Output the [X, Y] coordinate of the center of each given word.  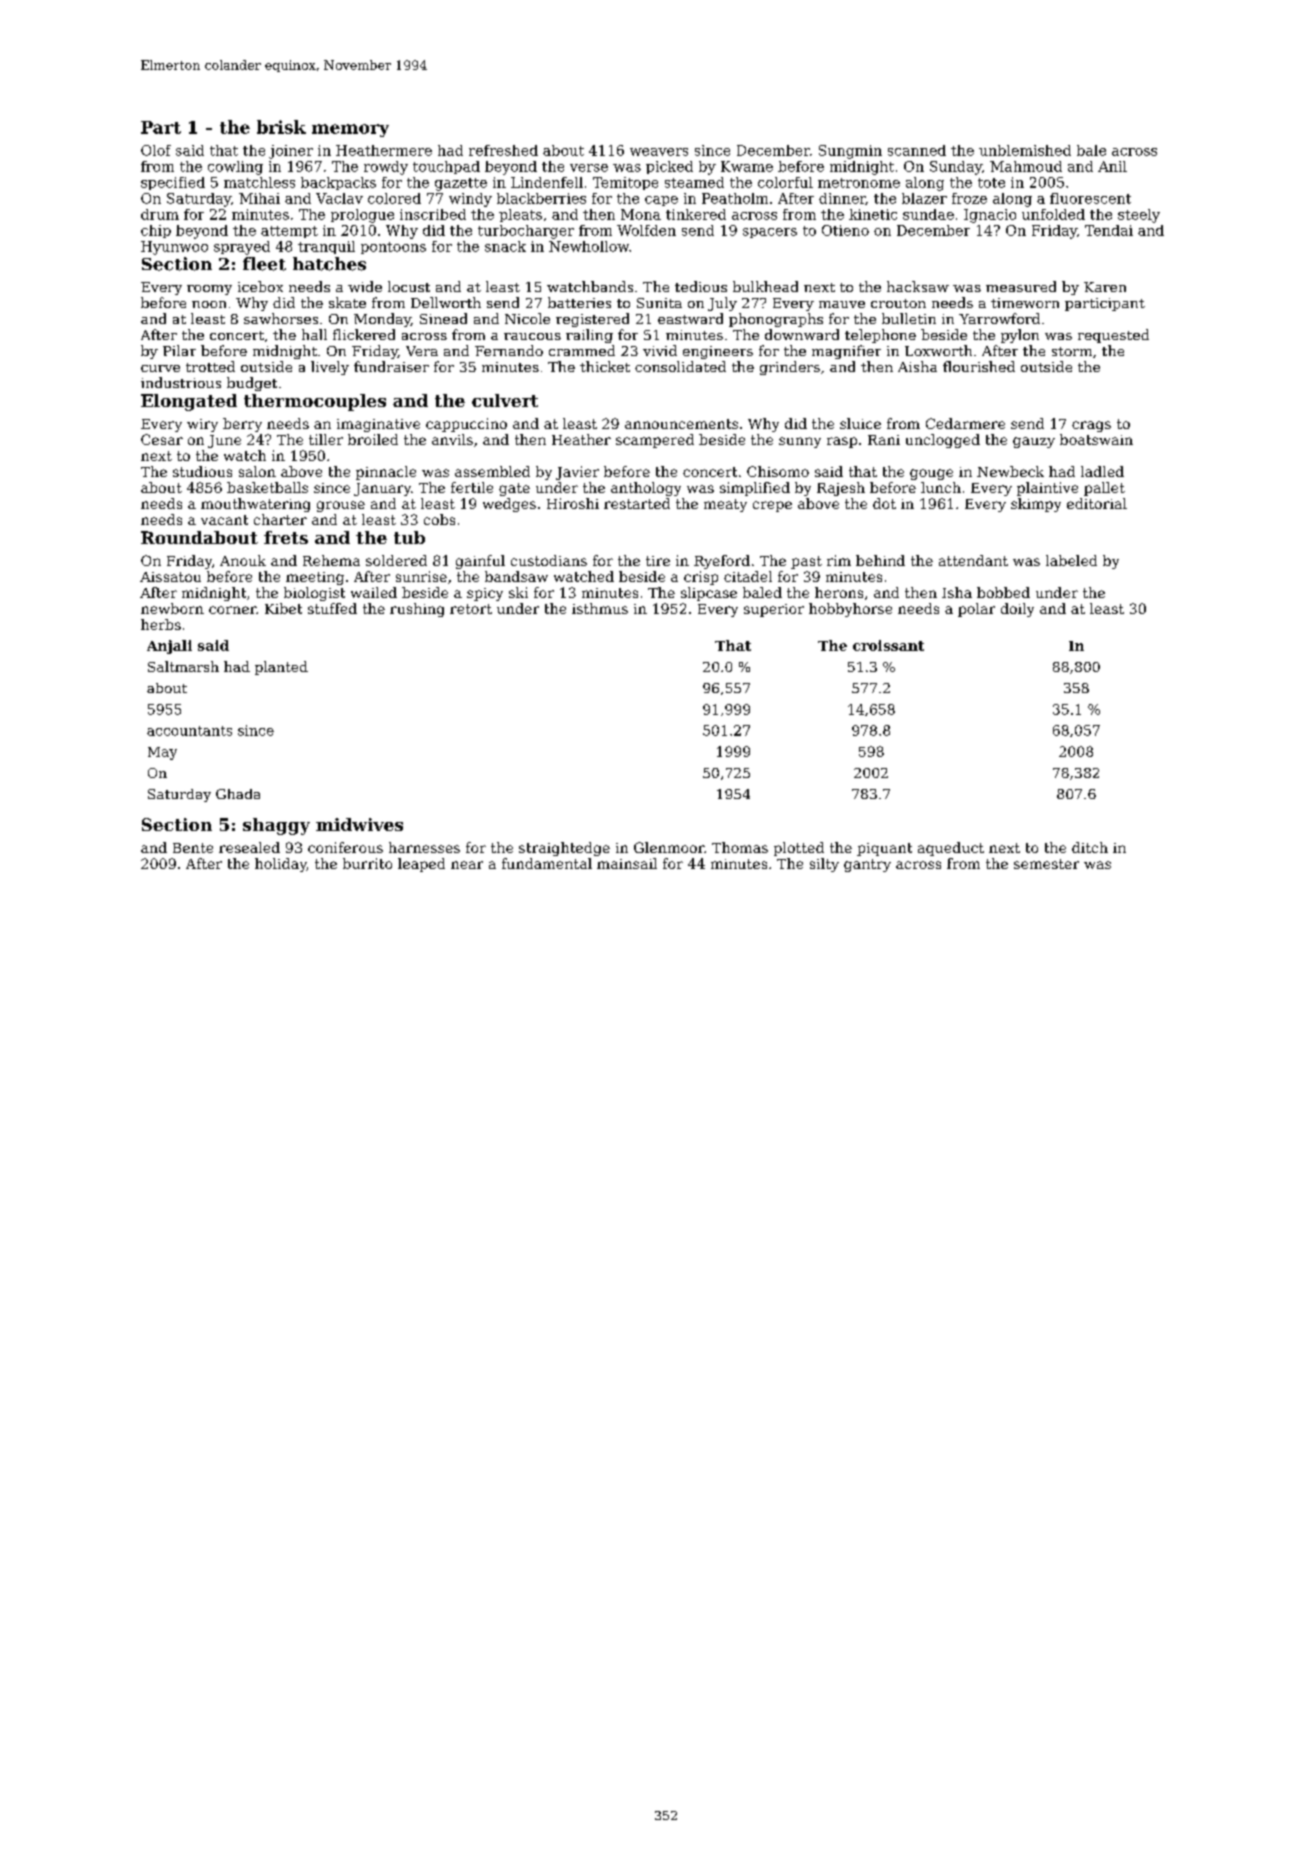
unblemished [1025, 150]
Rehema [331, 560]
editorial [1097, 503]
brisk [281, 127]
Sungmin [850, 152]
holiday [281, 865]
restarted [637, 503]
